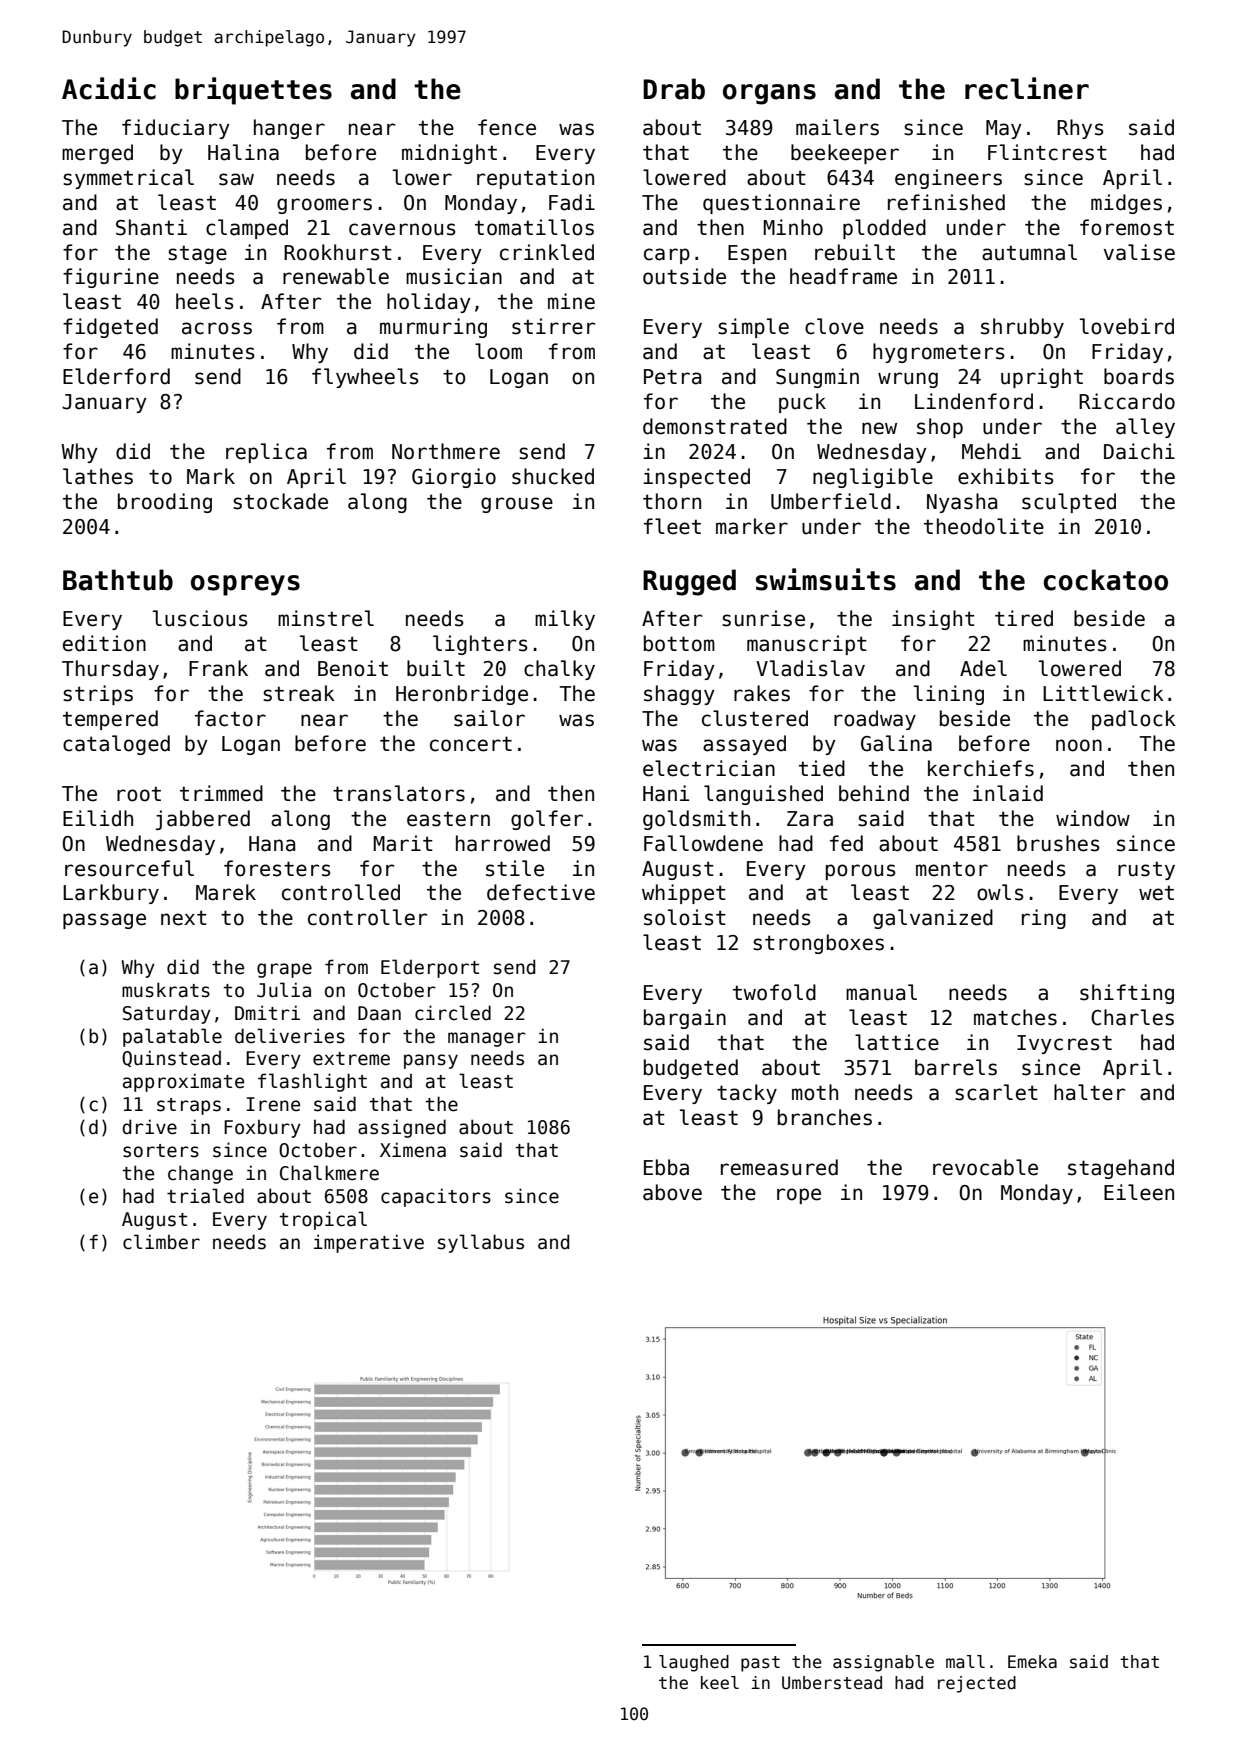 Image resolution: width=1238 pixels, height=1751 pixels. Describe the element at coordinates (236, 179) in the page. I see `saw` at that location.
